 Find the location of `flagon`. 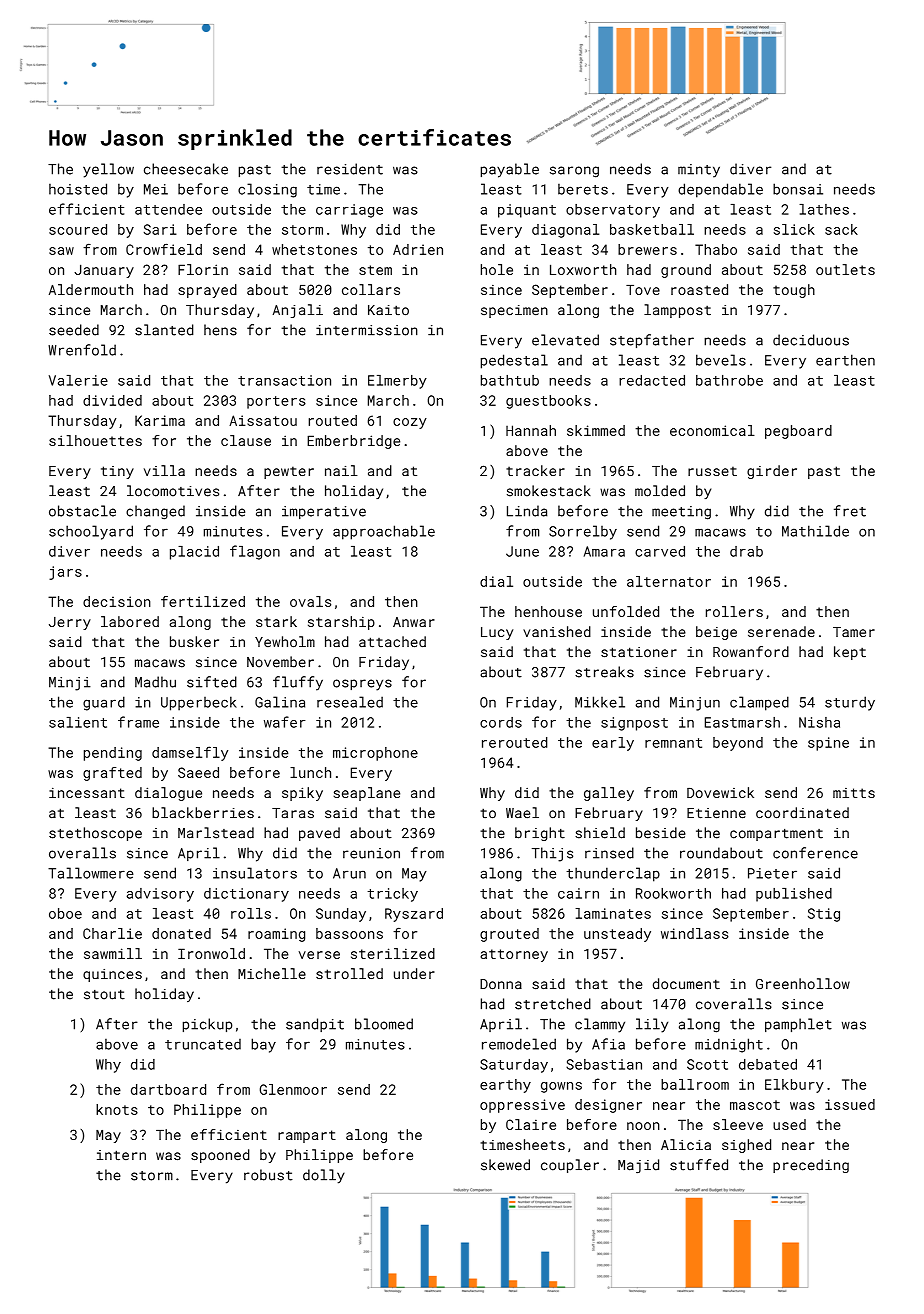

flagon is located at coordinates (255, 552).
